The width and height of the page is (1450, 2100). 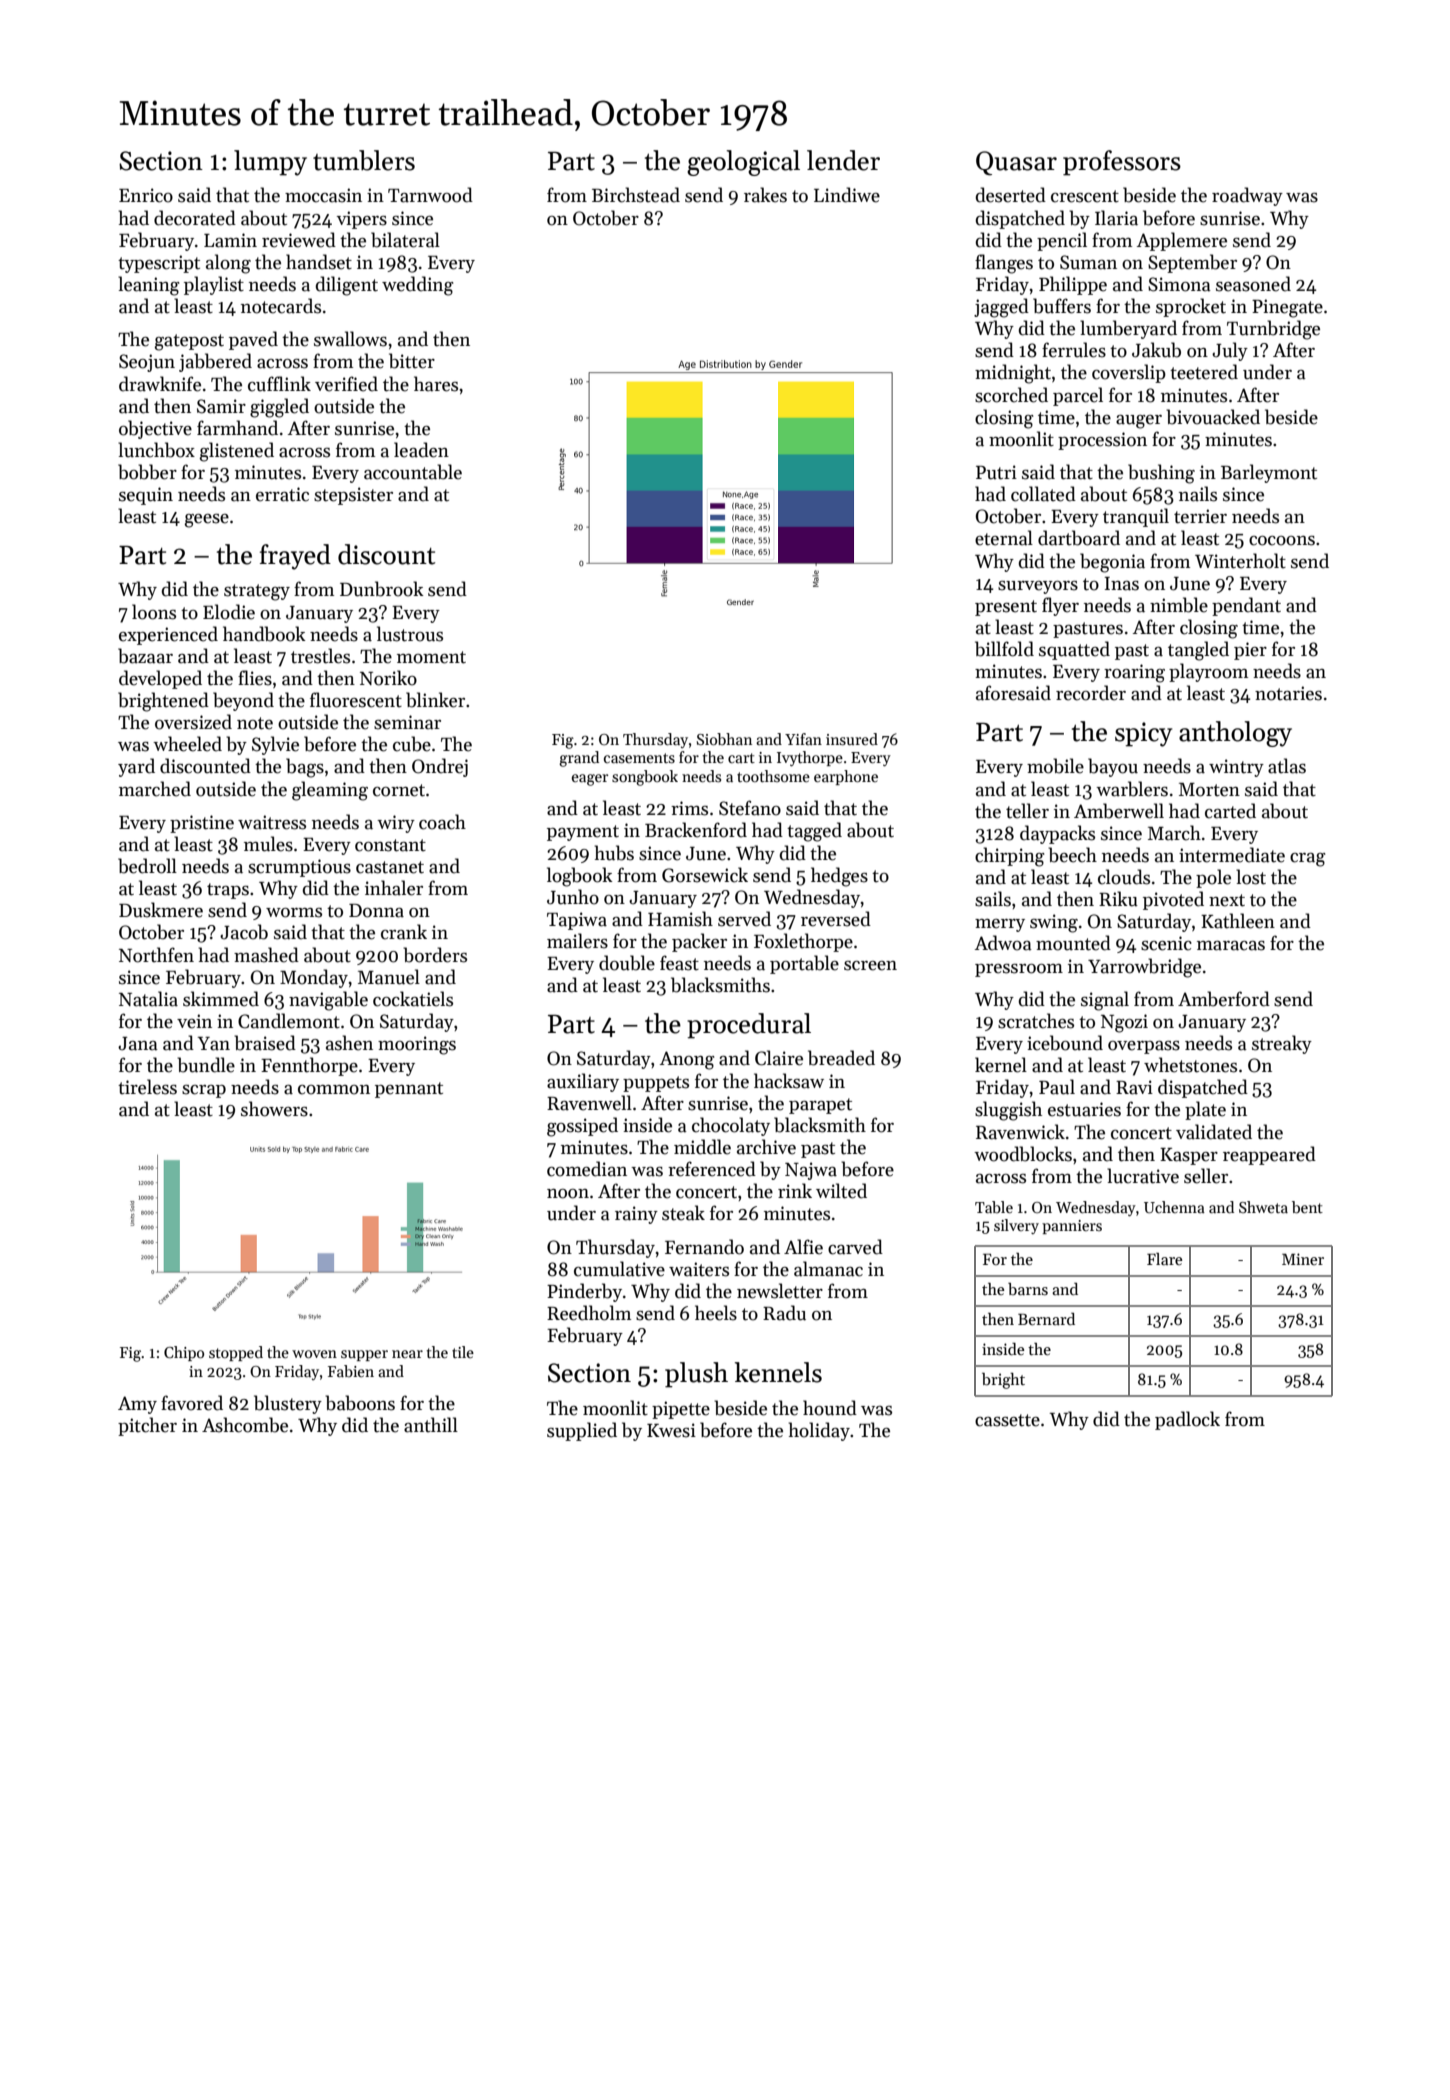 I want to click on pitcher, so click(x=147, y=1426).
